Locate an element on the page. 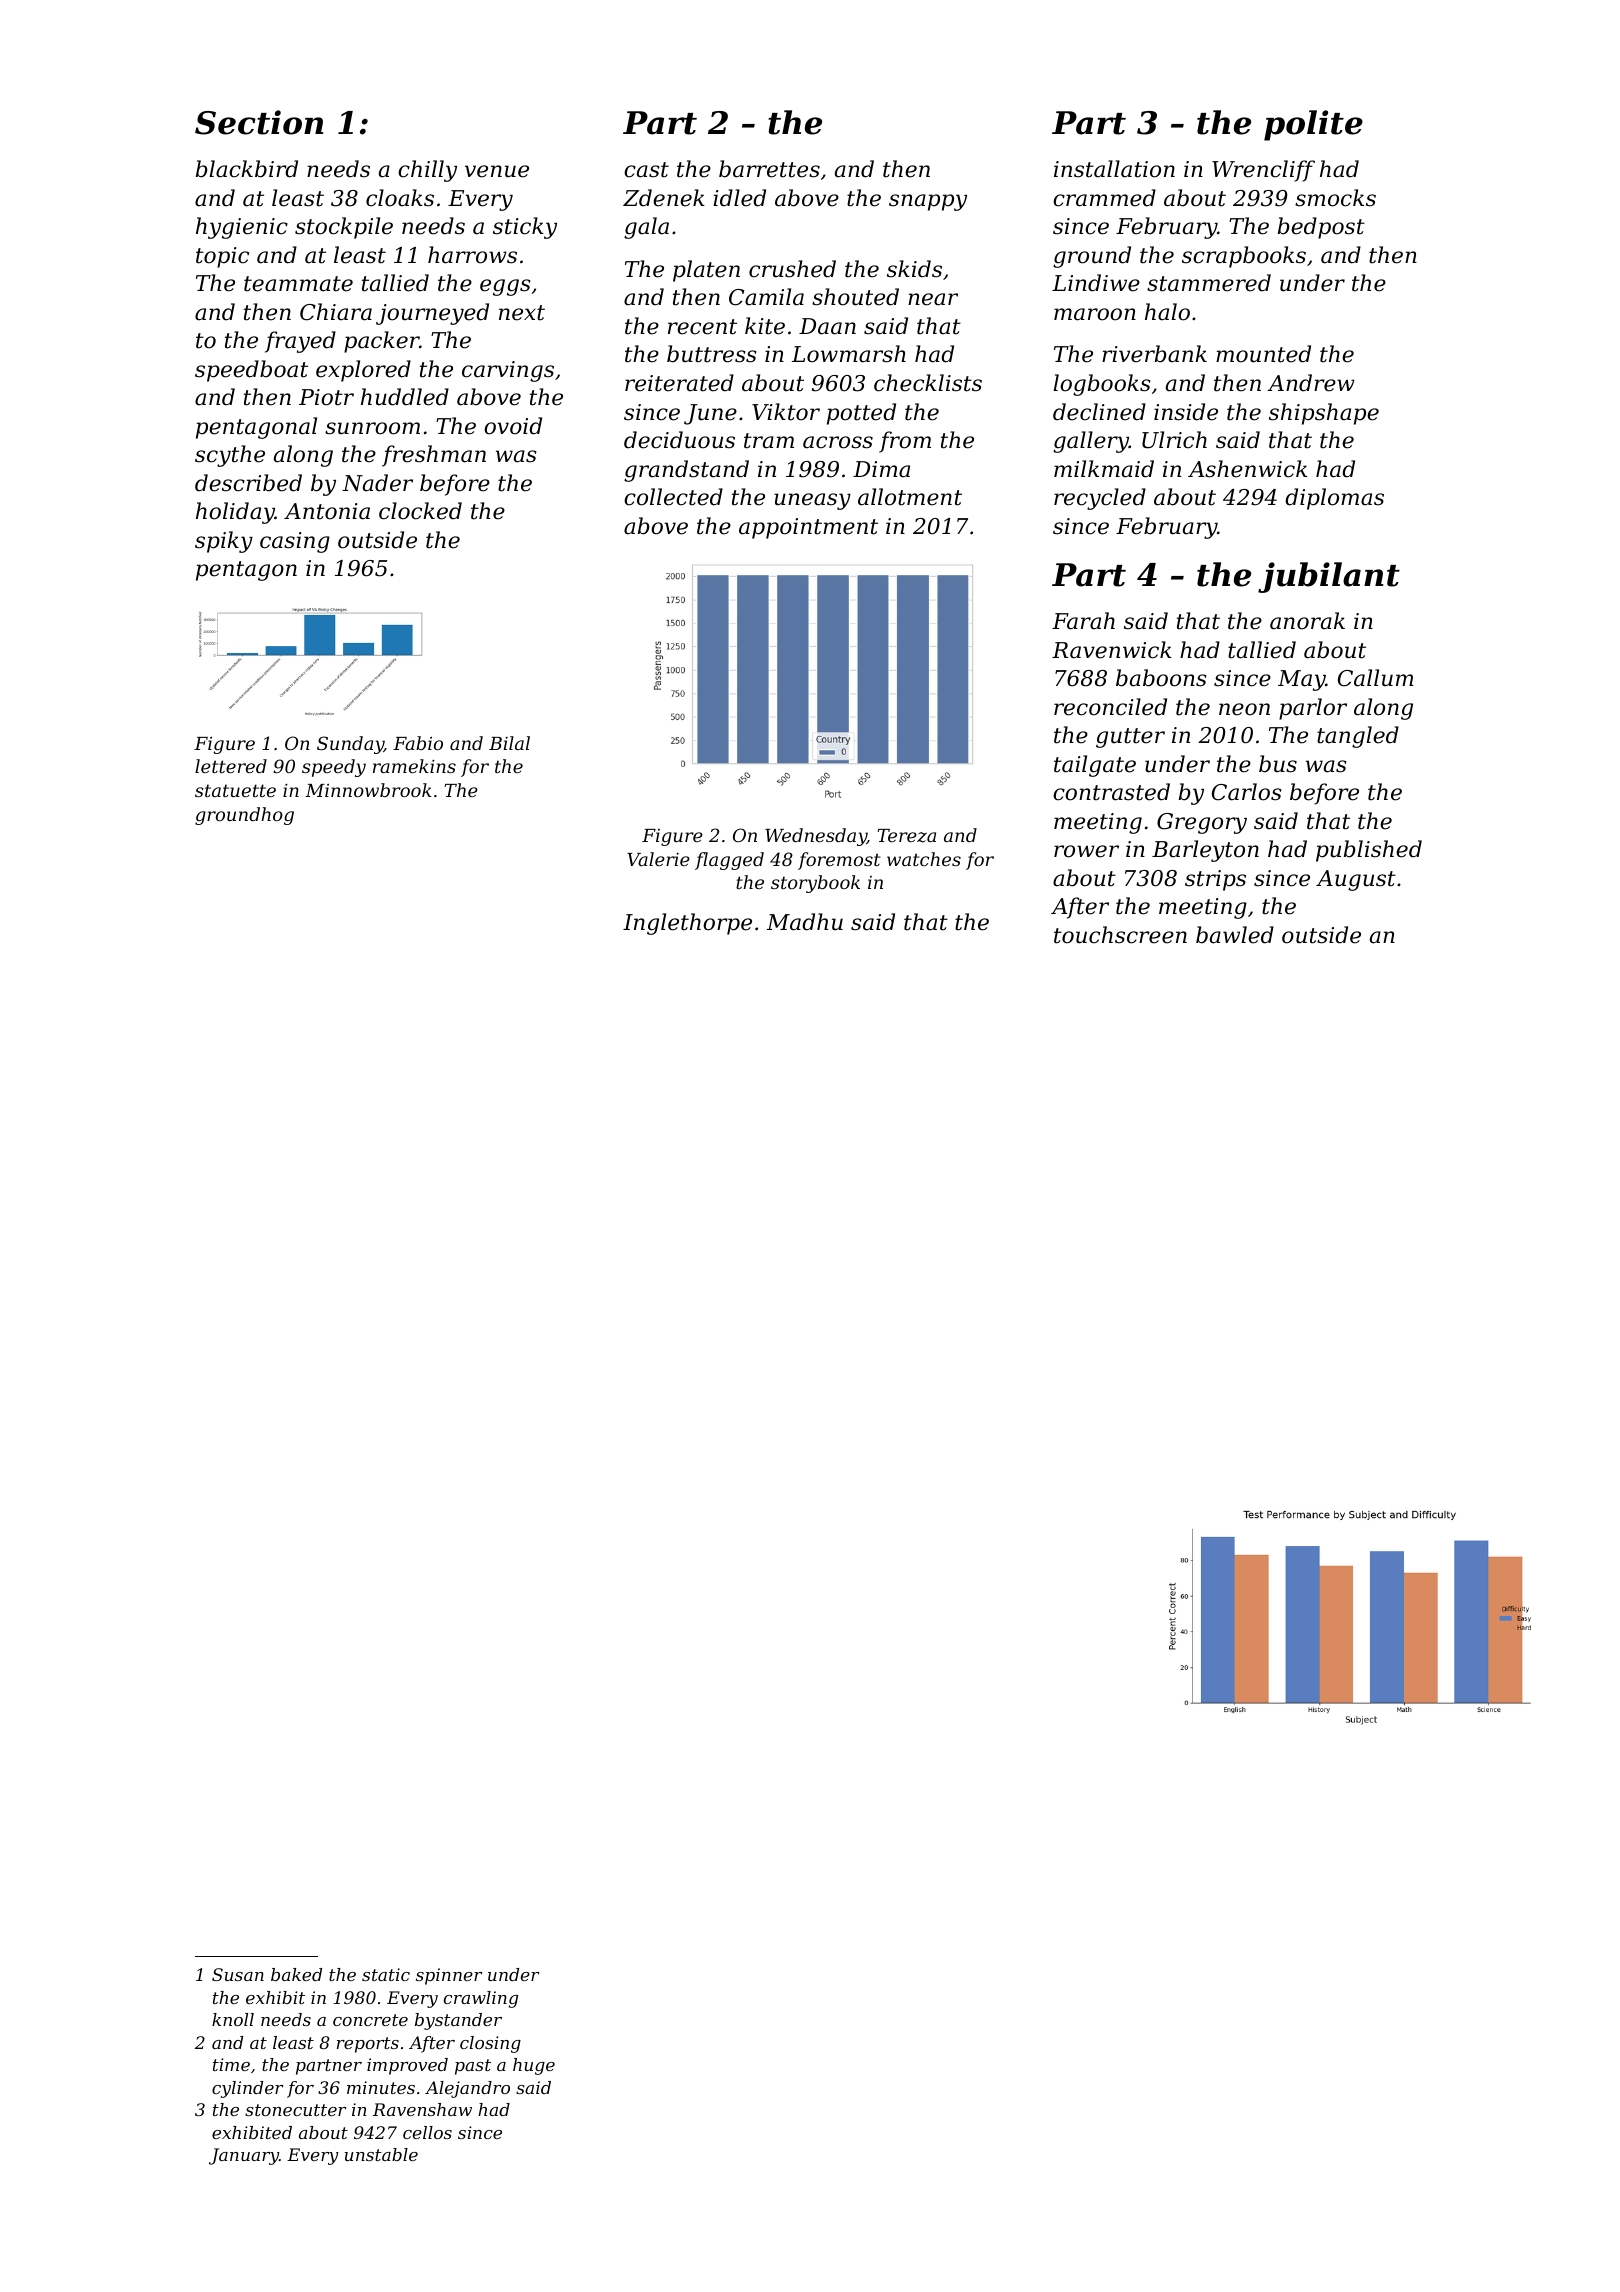 The width and height of the image is (1620, 2292). huge is located at coordinates (534, 2066).
